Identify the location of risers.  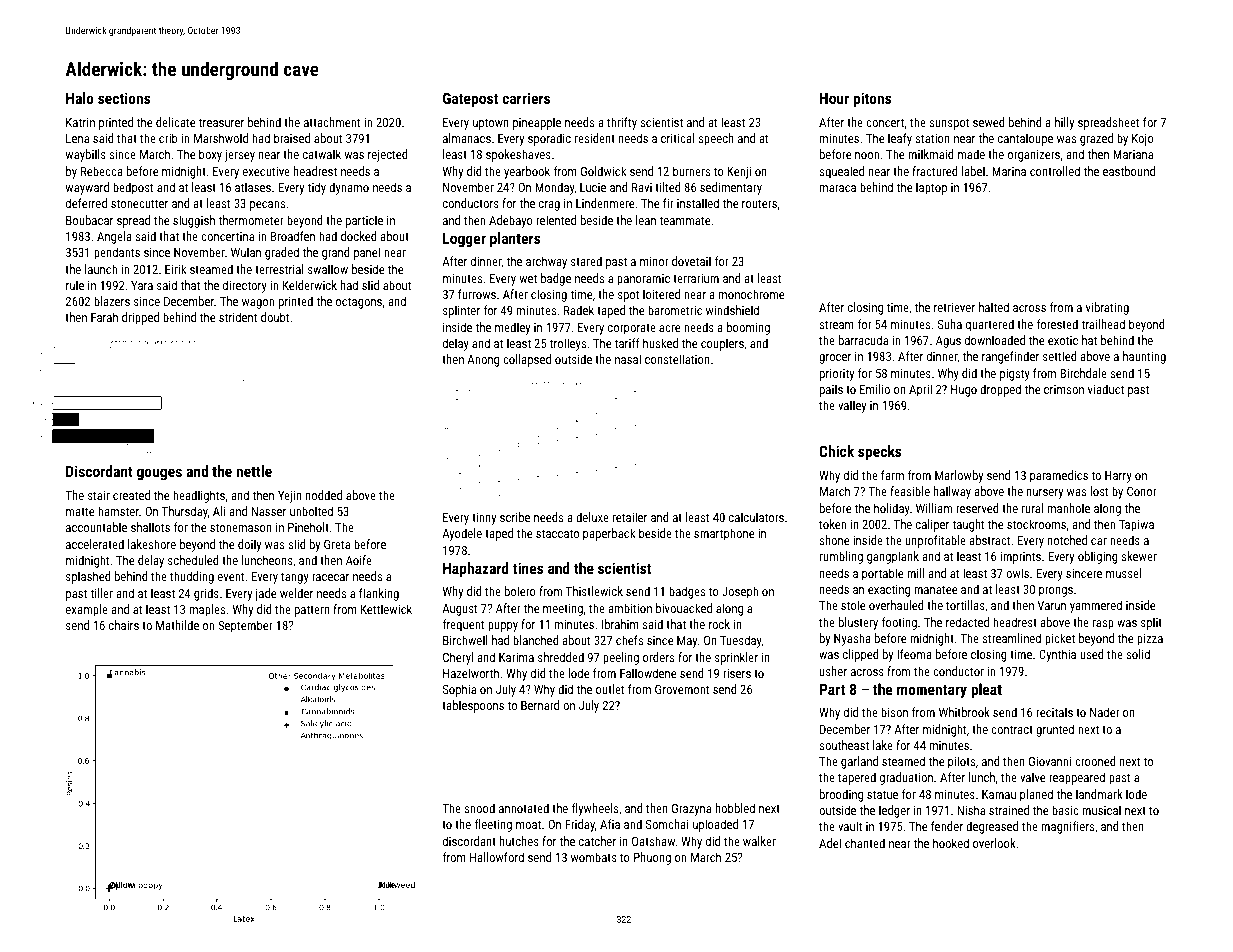
(737, 673).
